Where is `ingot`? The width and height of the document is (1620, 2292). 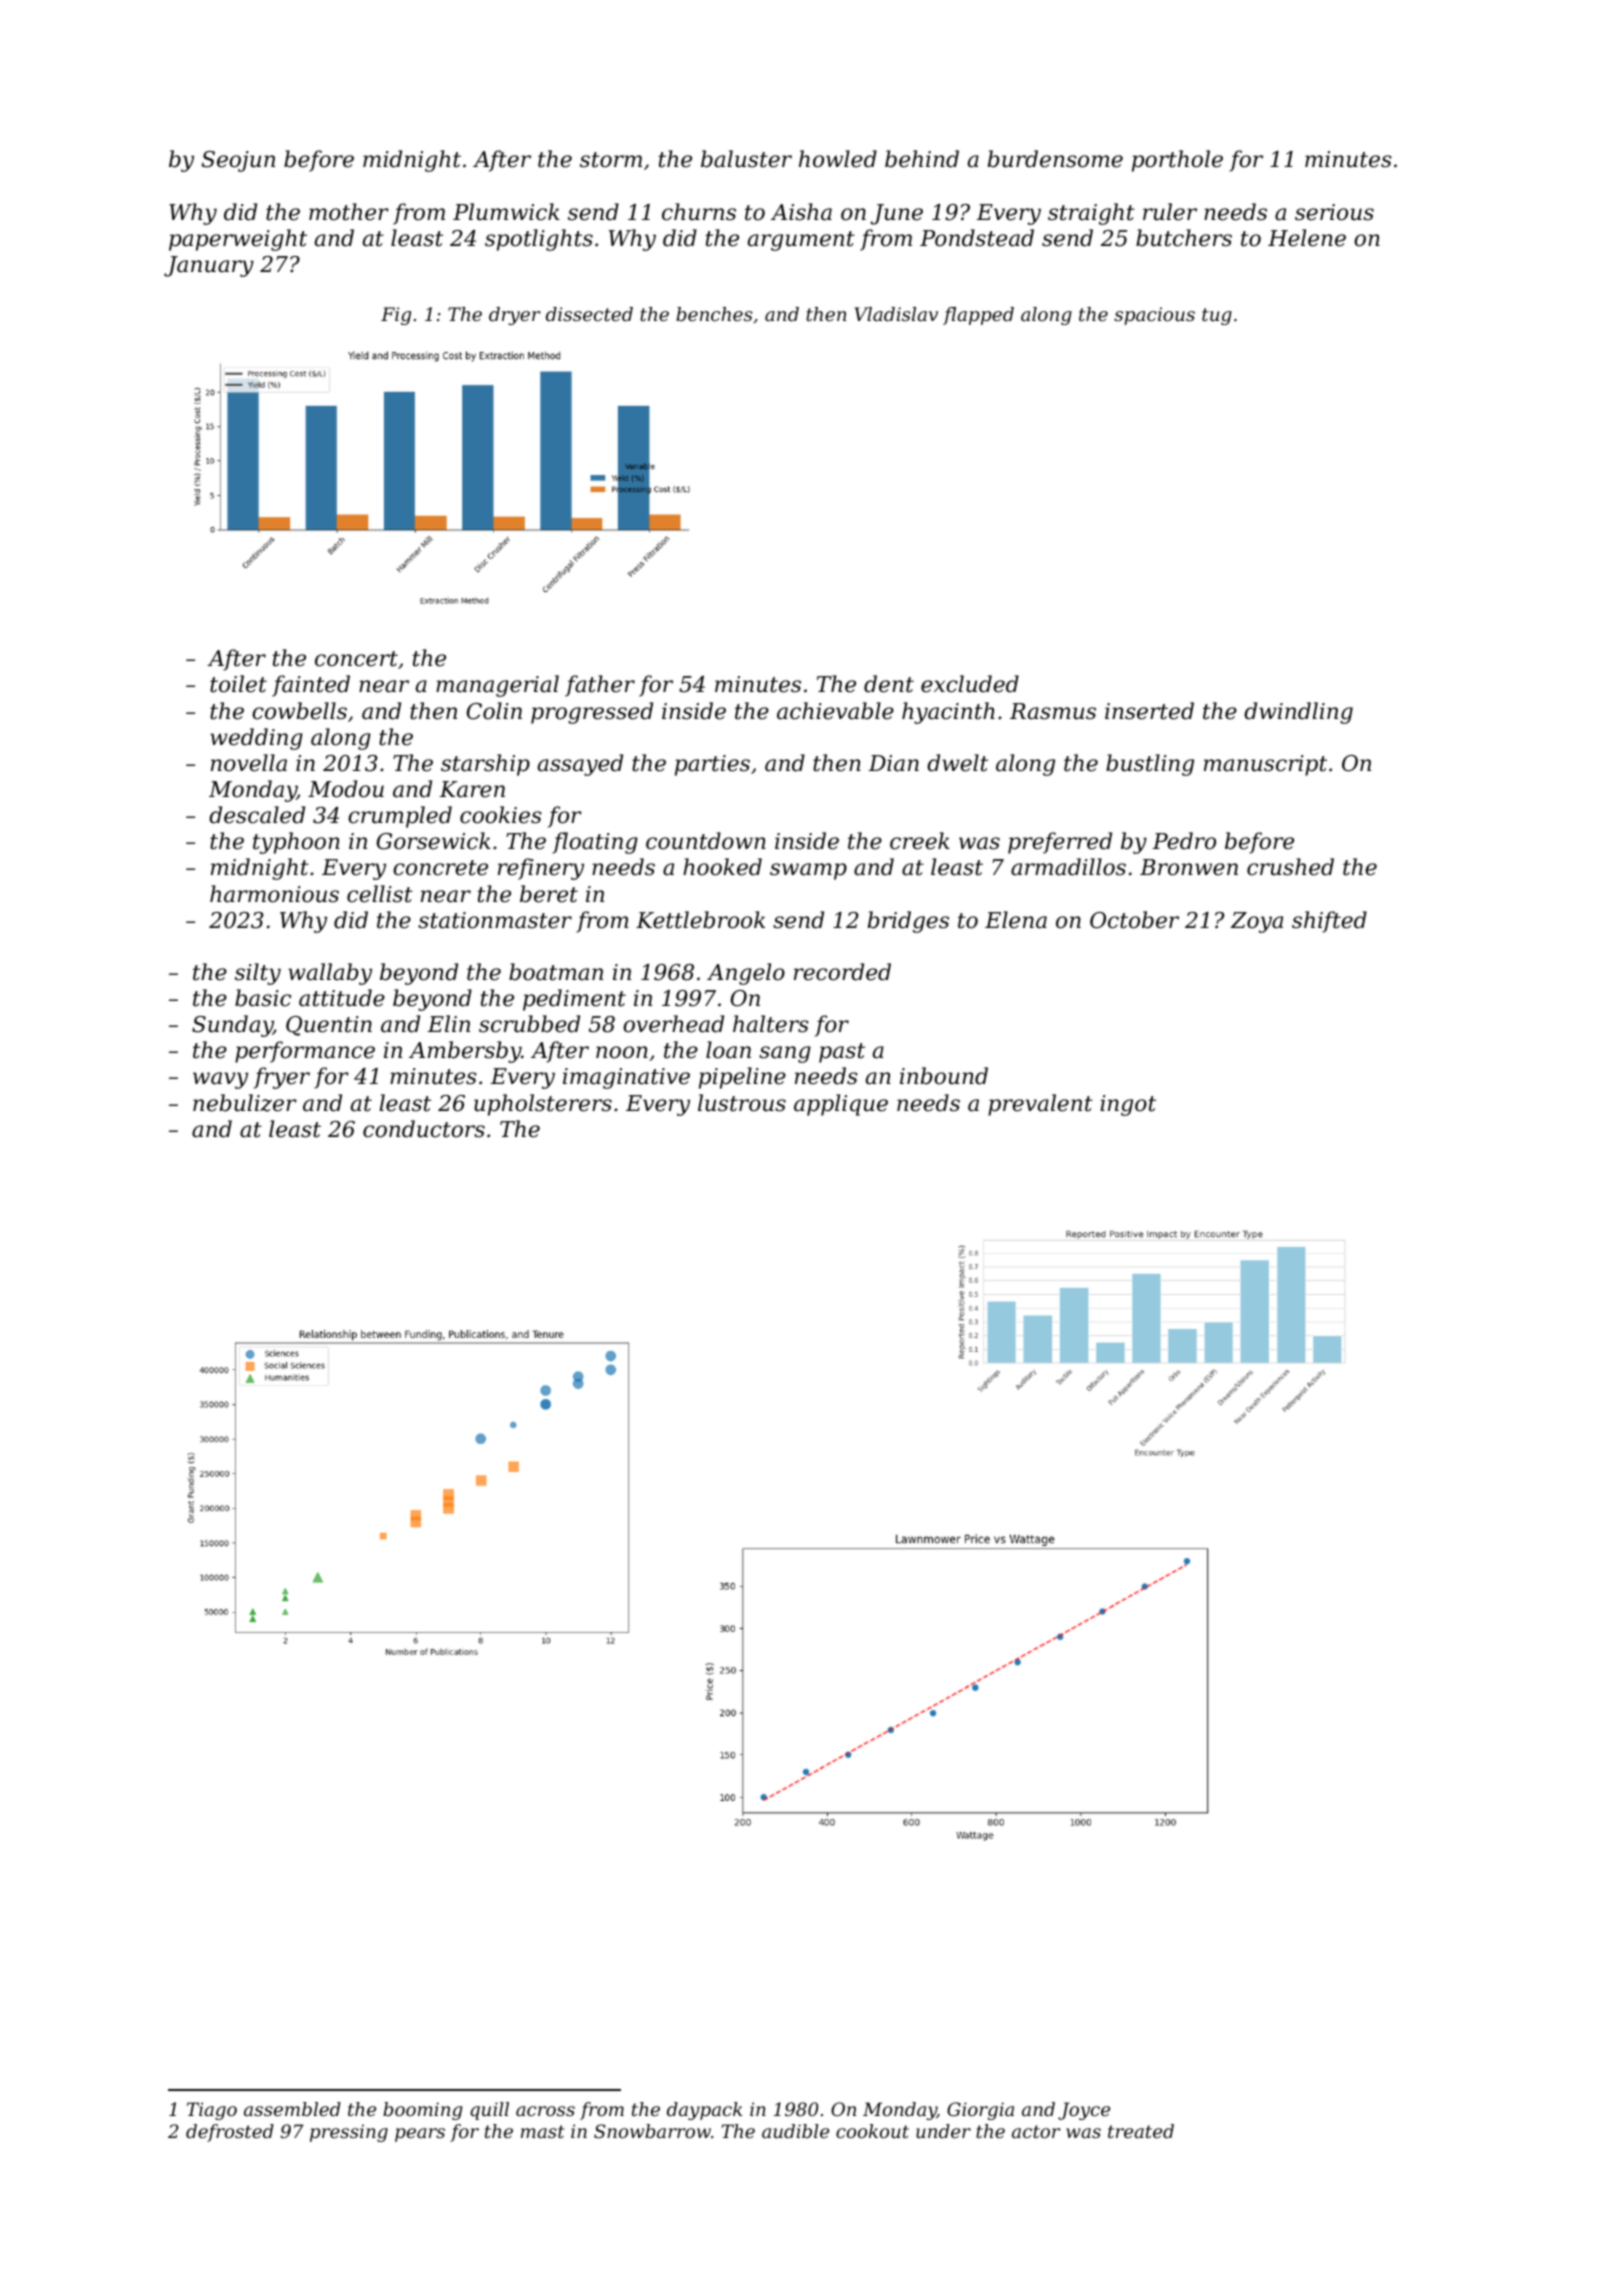
ingot is located at coordinates (1128, 1105).
